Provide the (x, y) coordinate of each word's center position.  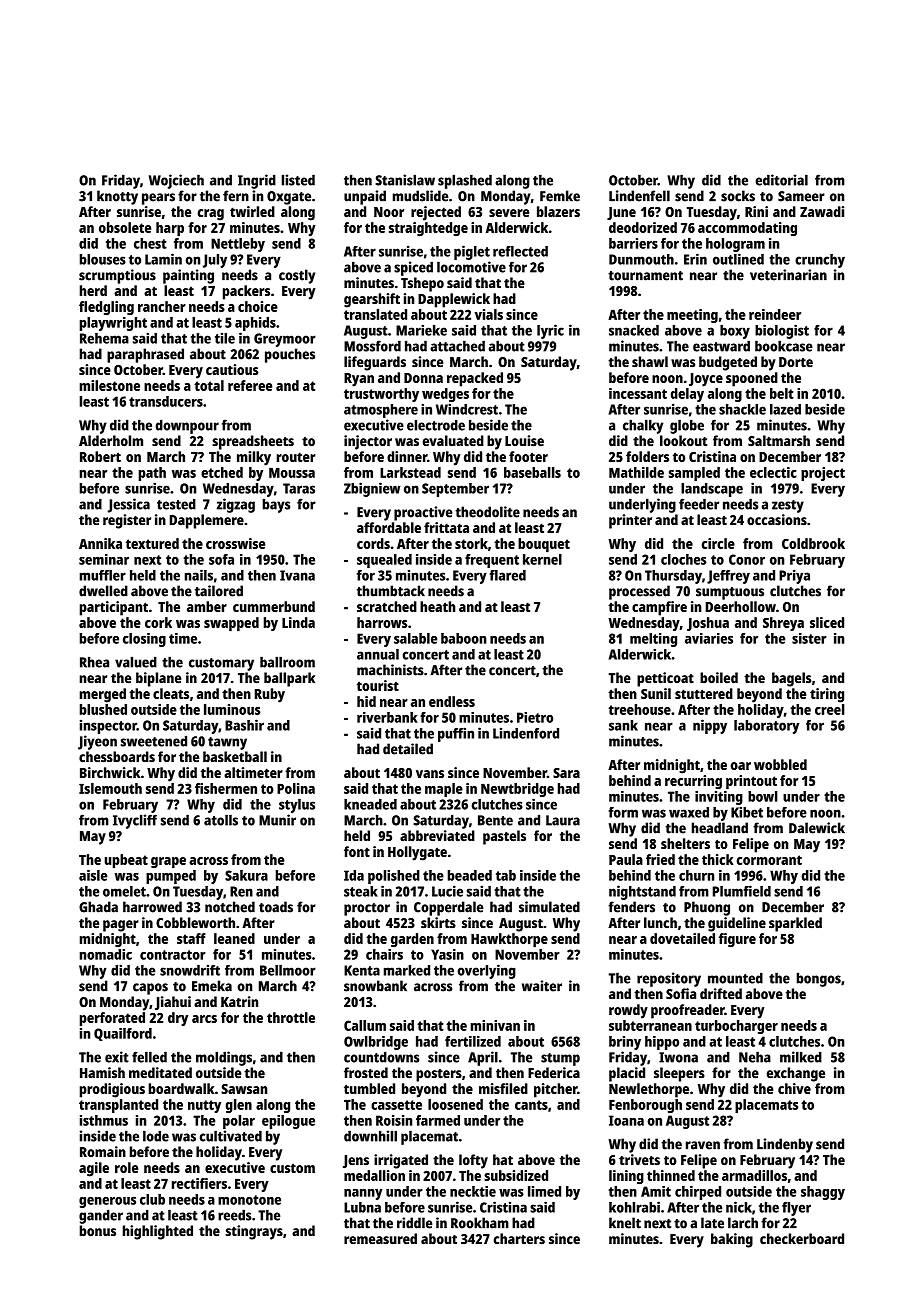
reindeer (775, 314)
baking (732, 1240)
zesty (788, 506)
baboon (463, 638)
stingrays (254, 1232)
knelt (625, 1223)
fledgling (106, 308)
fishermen (226, 788)
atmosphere (381, 411)
